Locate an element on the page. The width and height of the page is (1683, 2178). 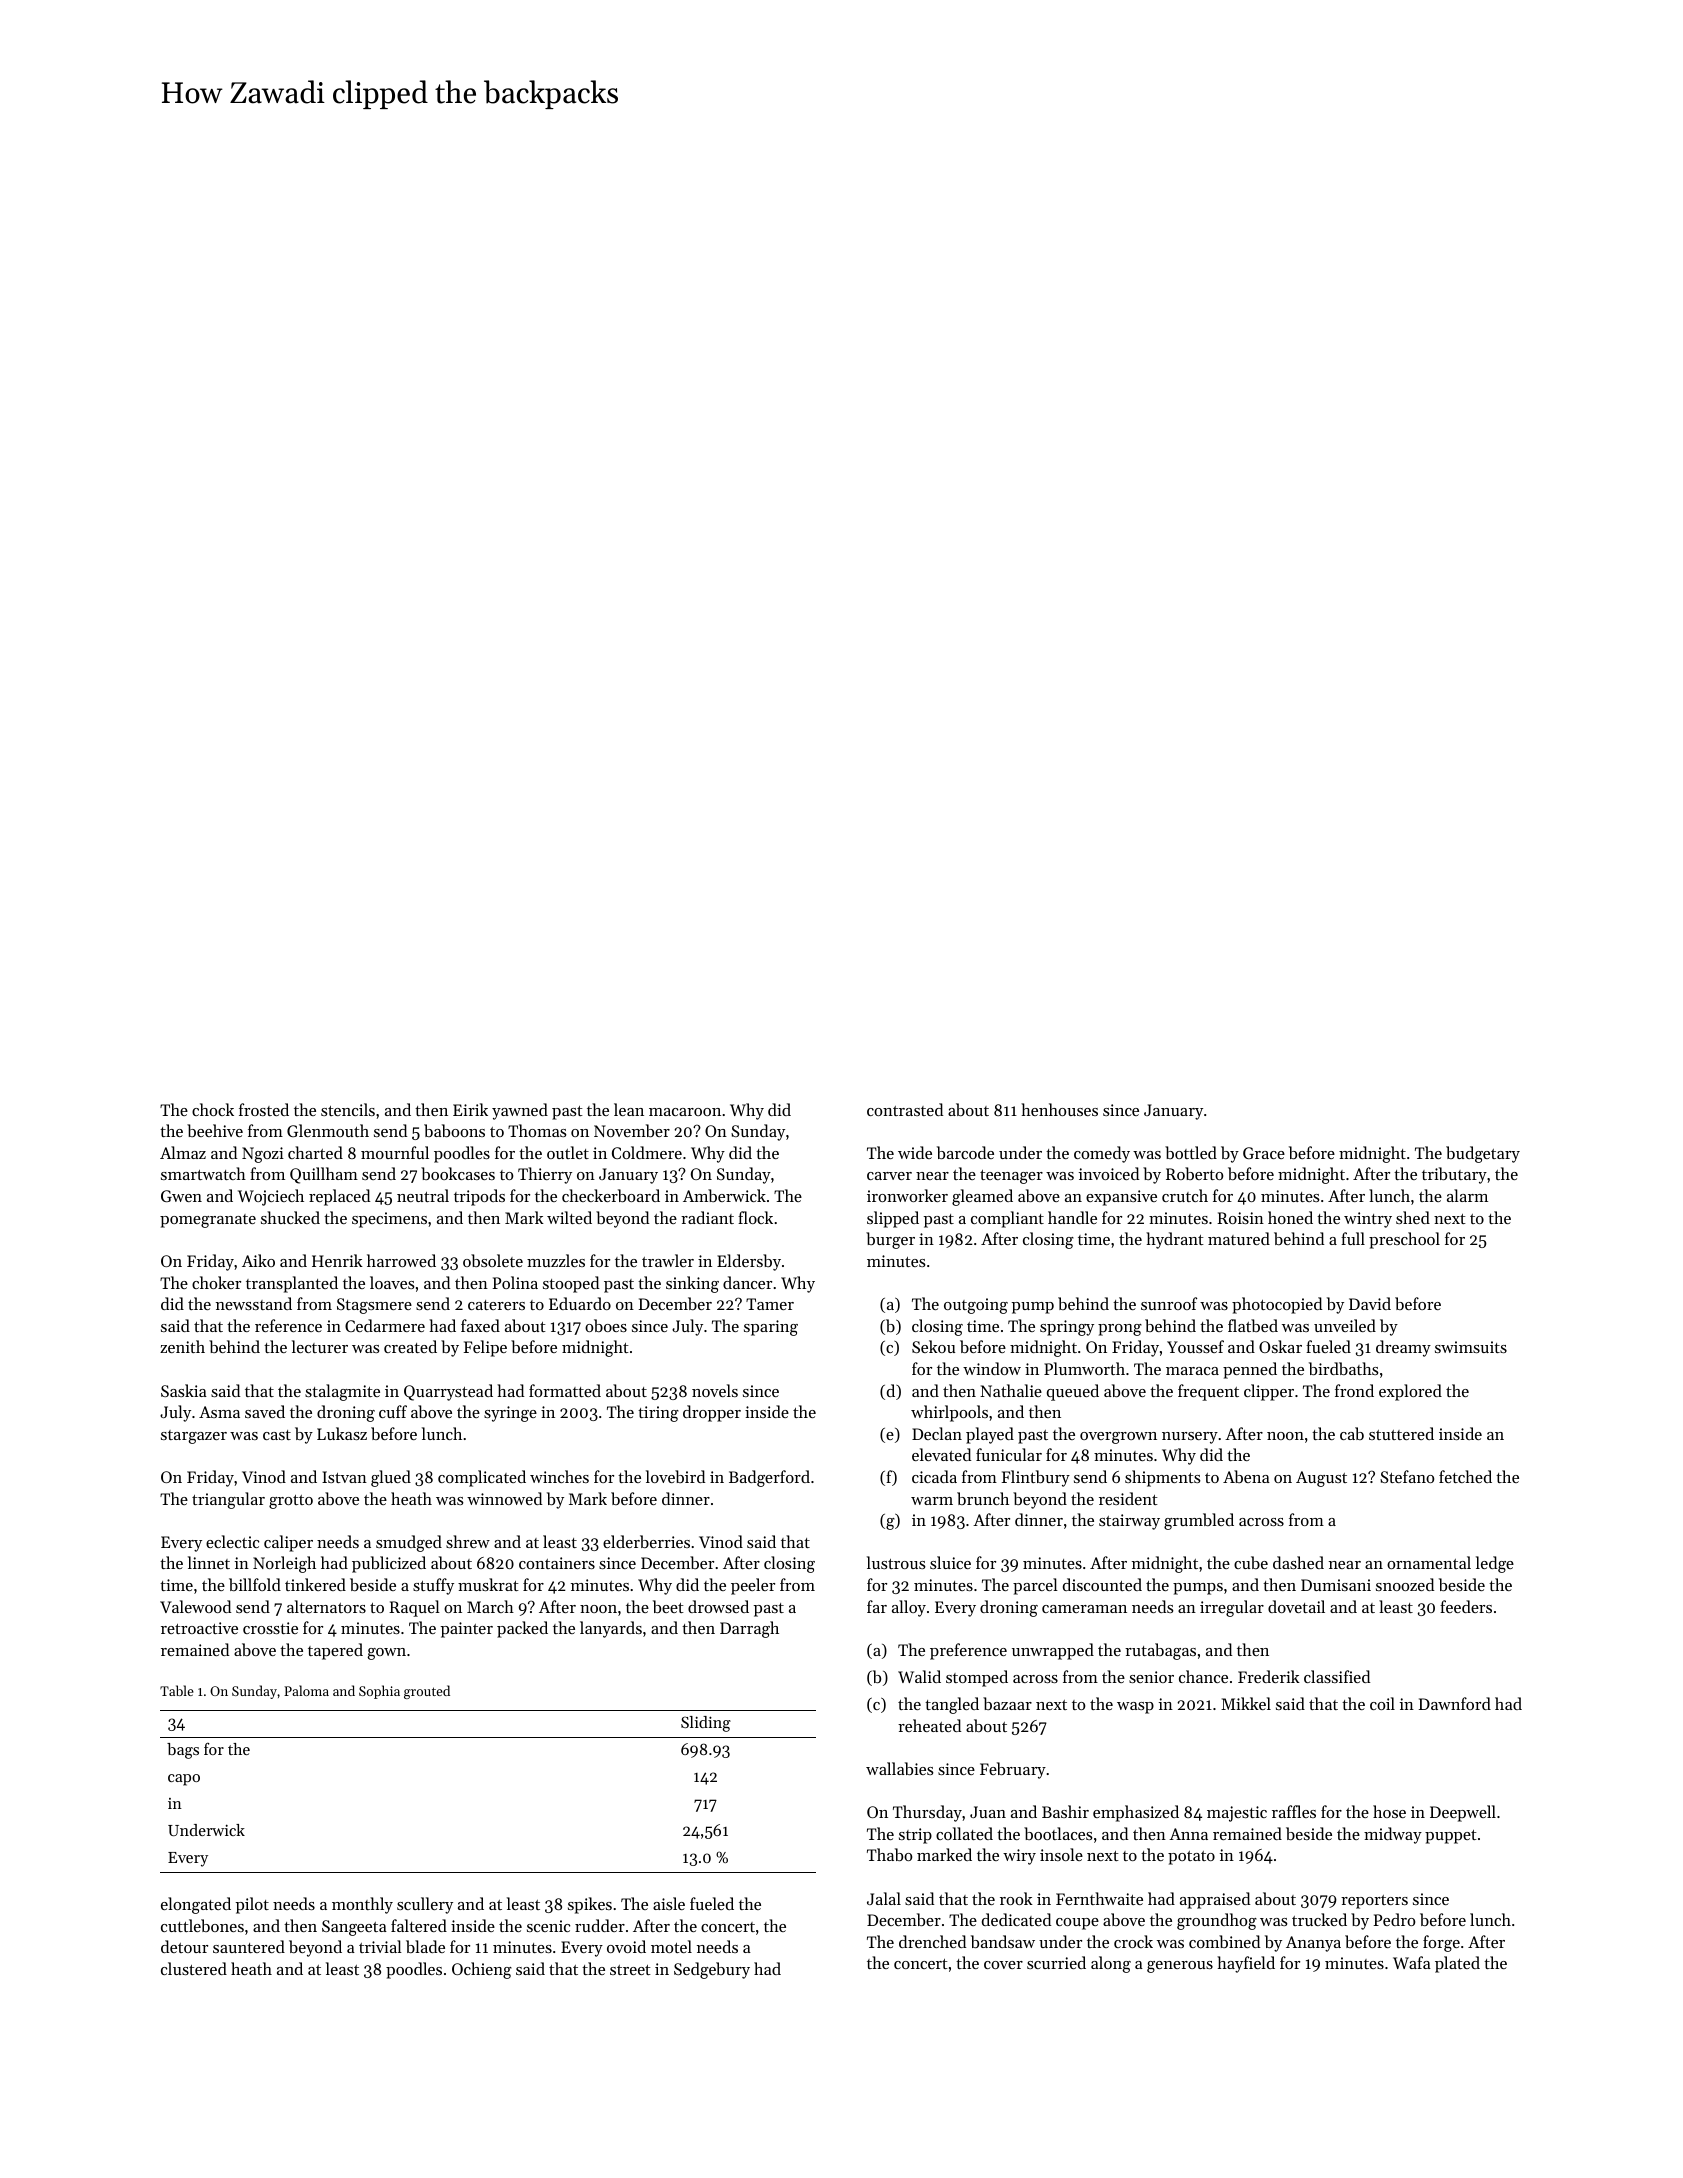
Flintbury is located at coordinates (1036, 1478).
